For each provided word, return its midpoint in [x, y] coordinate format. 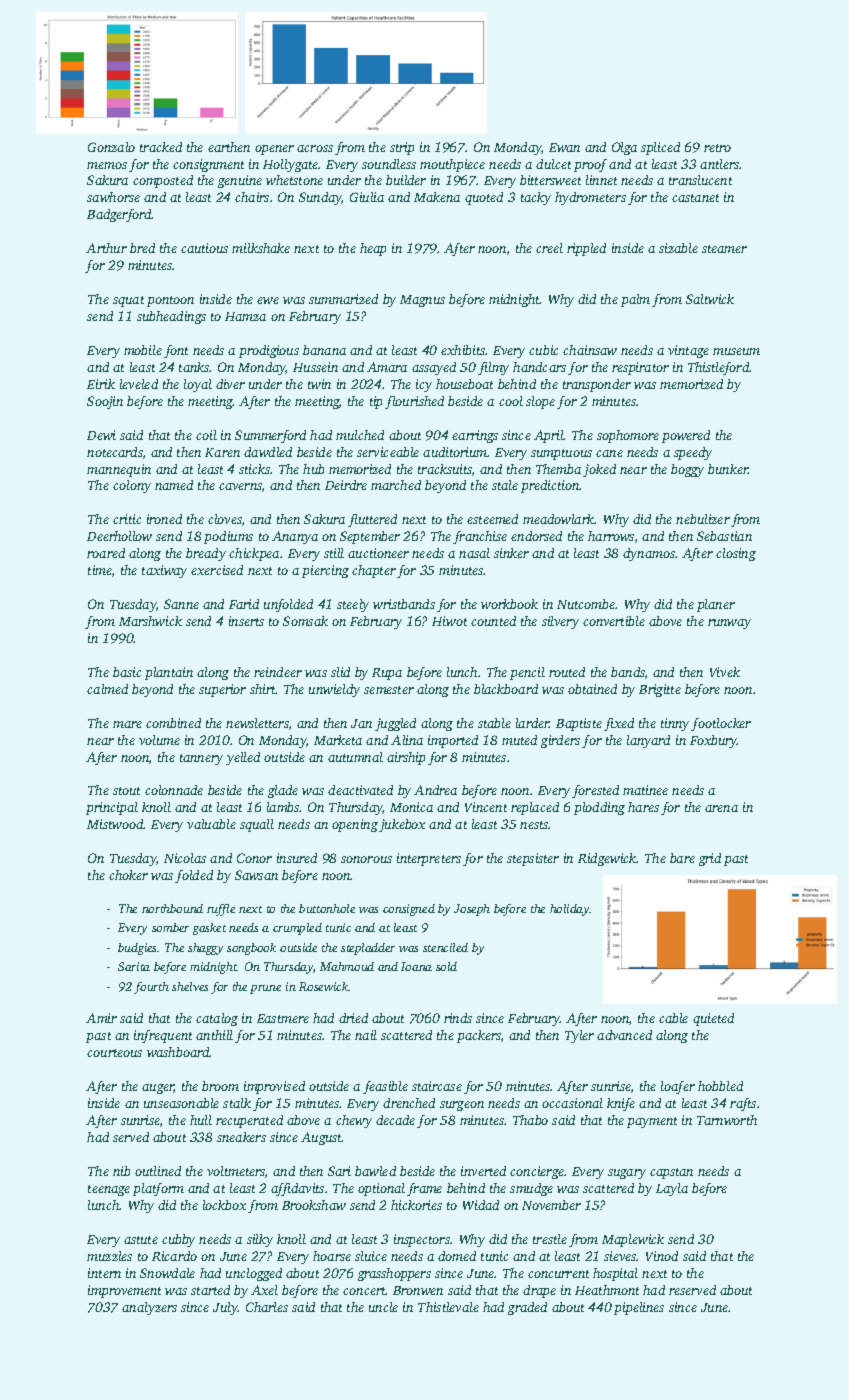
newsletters [257, 723]
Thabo [530, 1120]
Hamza [245, 316]
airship [406, 758]
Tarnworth [727, 1120]
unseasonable [181, 1103]
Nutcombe [586, 604]
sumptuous [561, 454]
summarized [343, 299]
